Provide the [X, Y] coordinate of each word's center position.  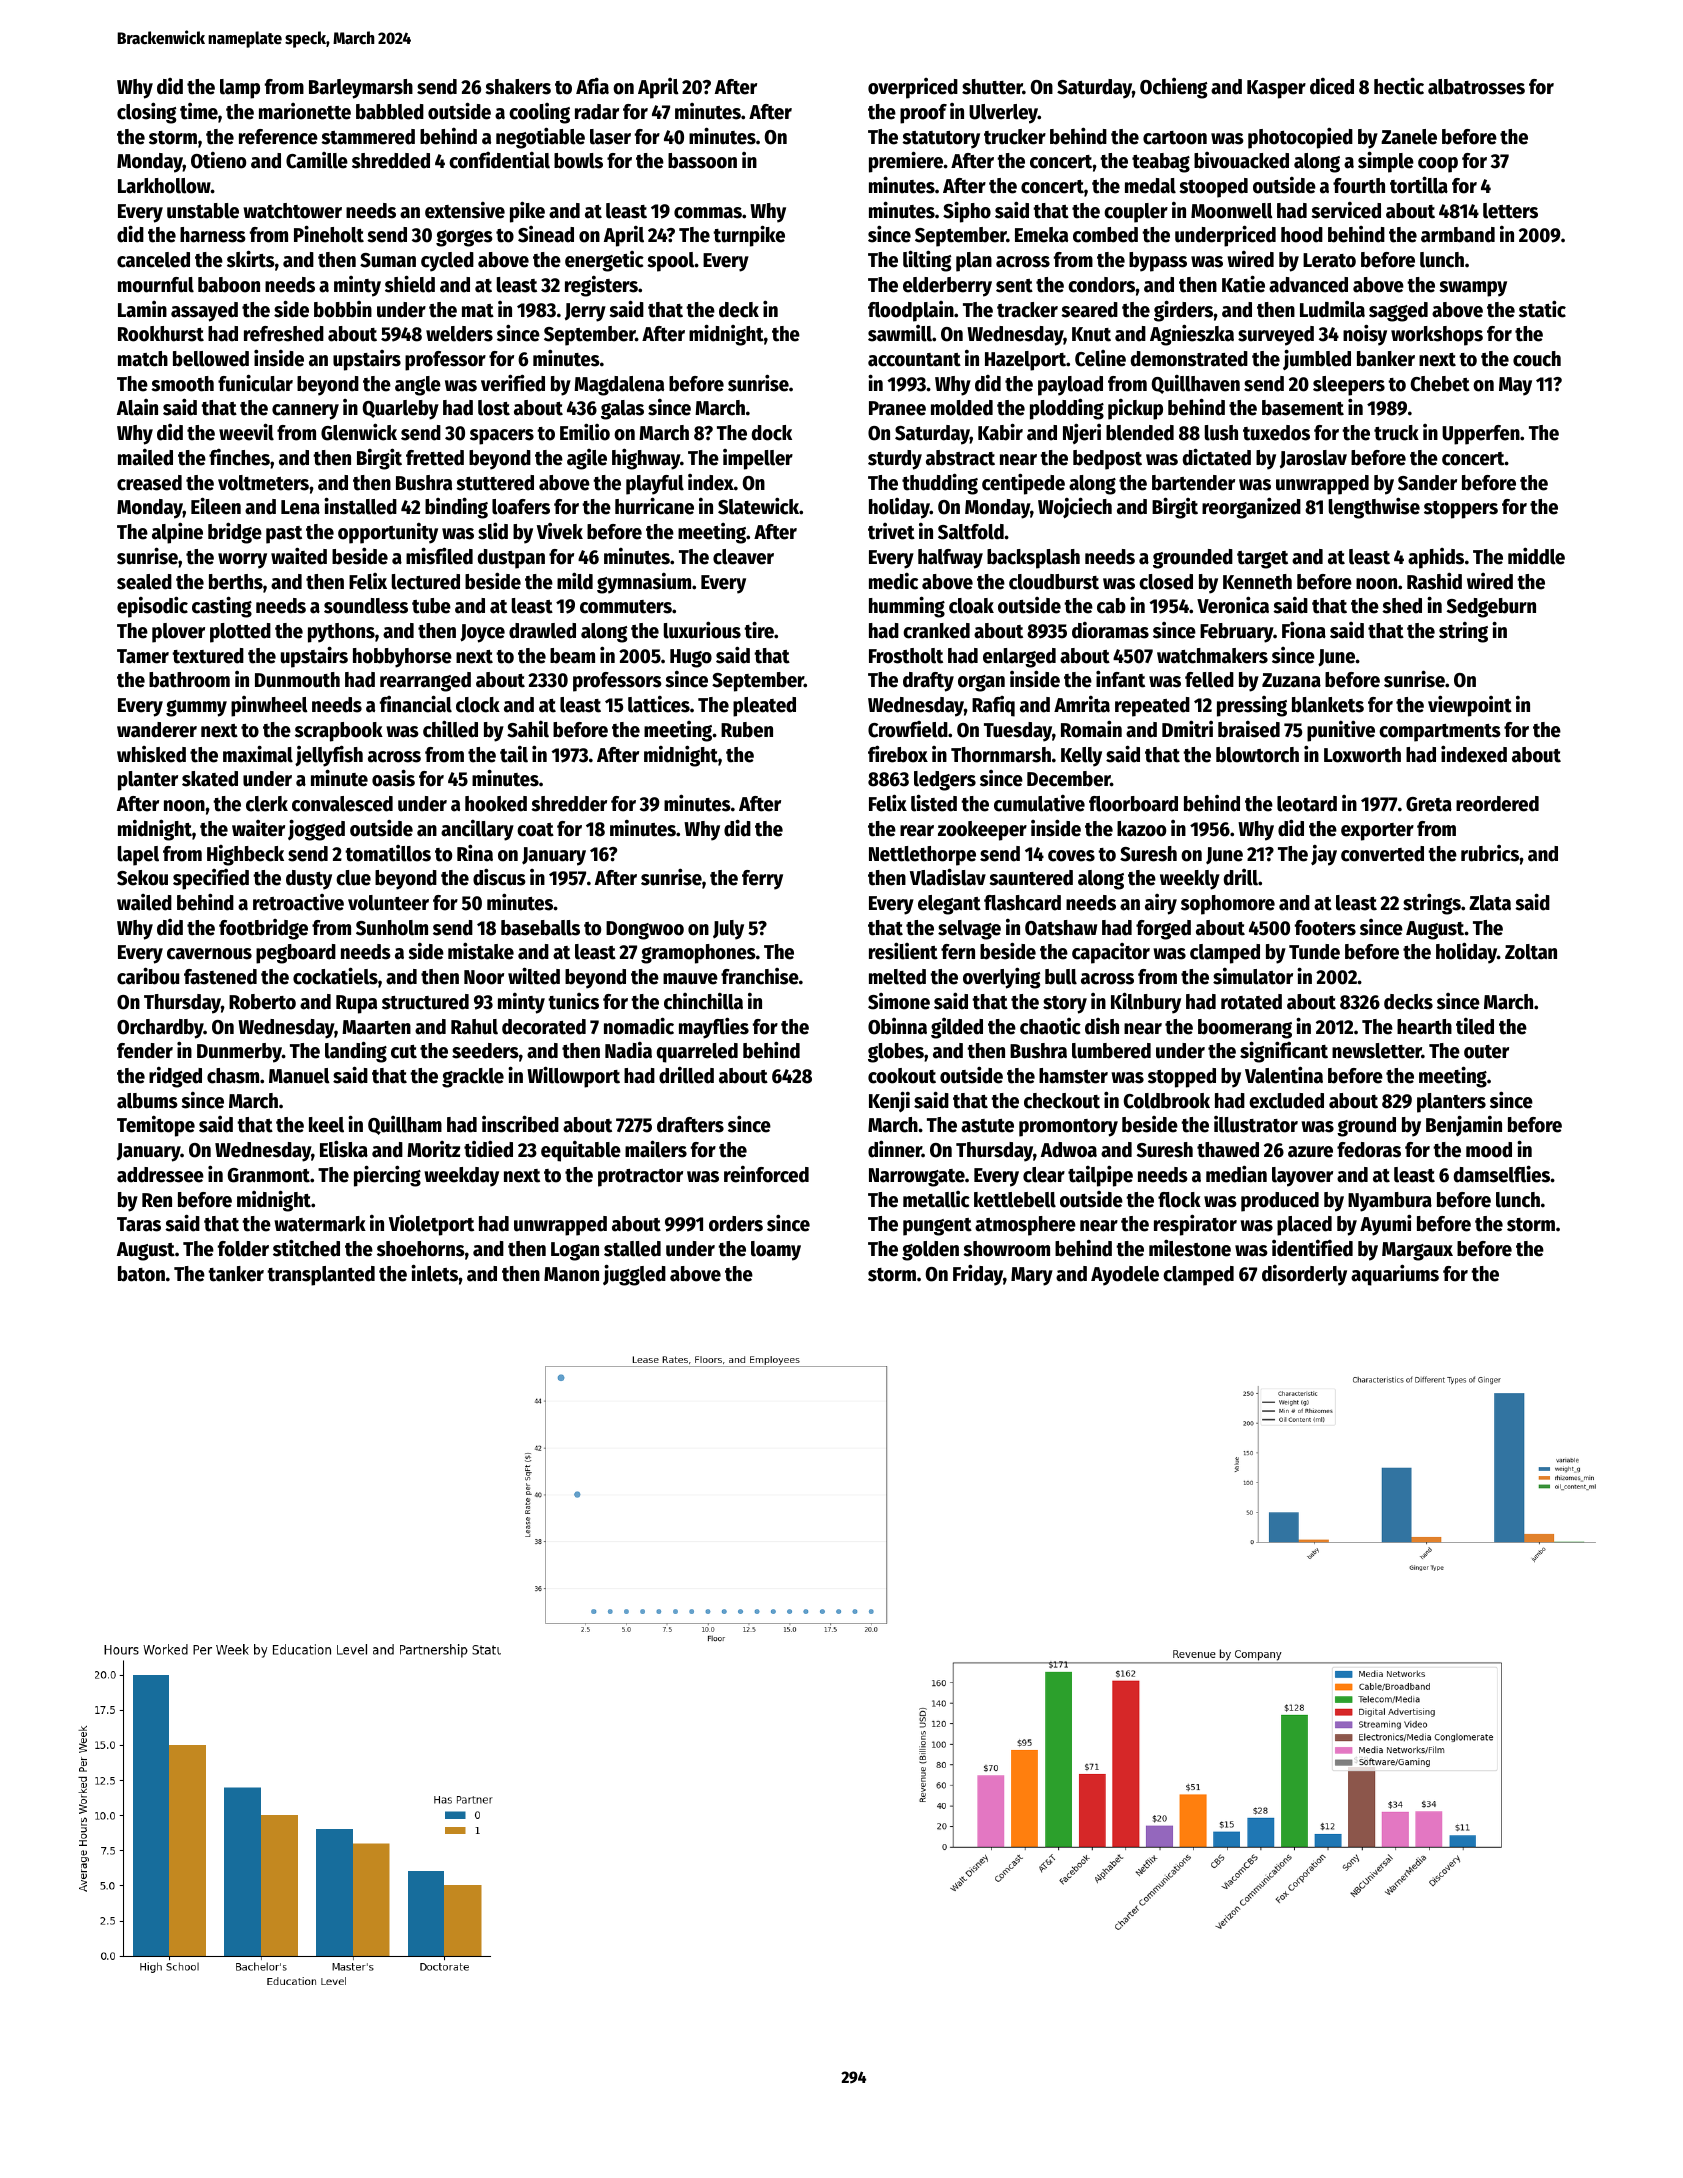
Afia [592, 86]
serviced [1346, 210]
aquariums [1395, 1275]
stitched [306, 1248]
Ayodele [1125, 1276]
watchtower [292, 211]
